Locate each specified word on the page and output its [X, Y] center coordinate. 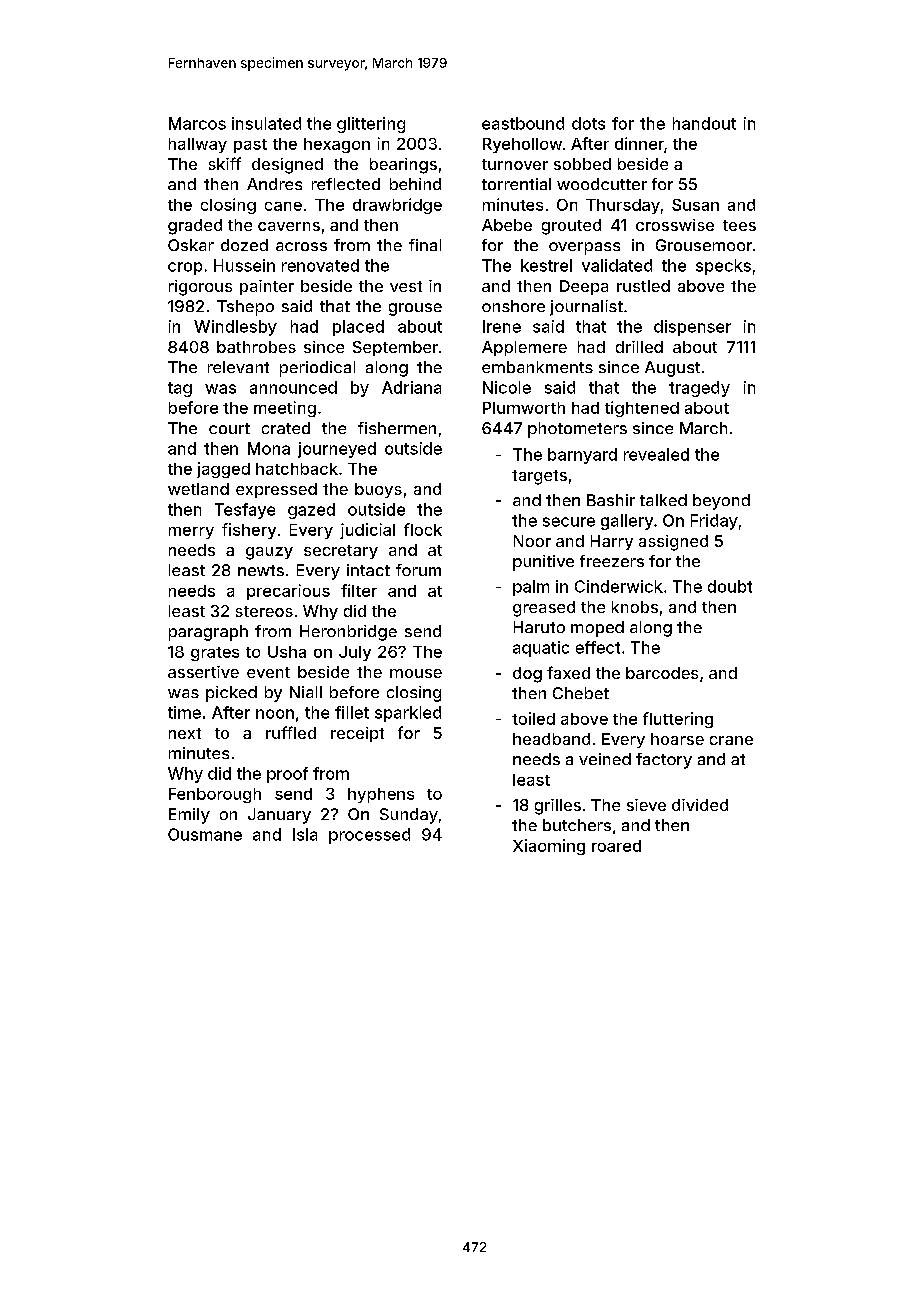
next [185, 733]
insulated [266, 123]
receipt [357, 734]
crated [286, 428]
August [672, 369]
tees [739, 225]
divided [700, 805]
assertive [203, 672]
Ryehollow [522, 145]
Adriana [411, 387]
